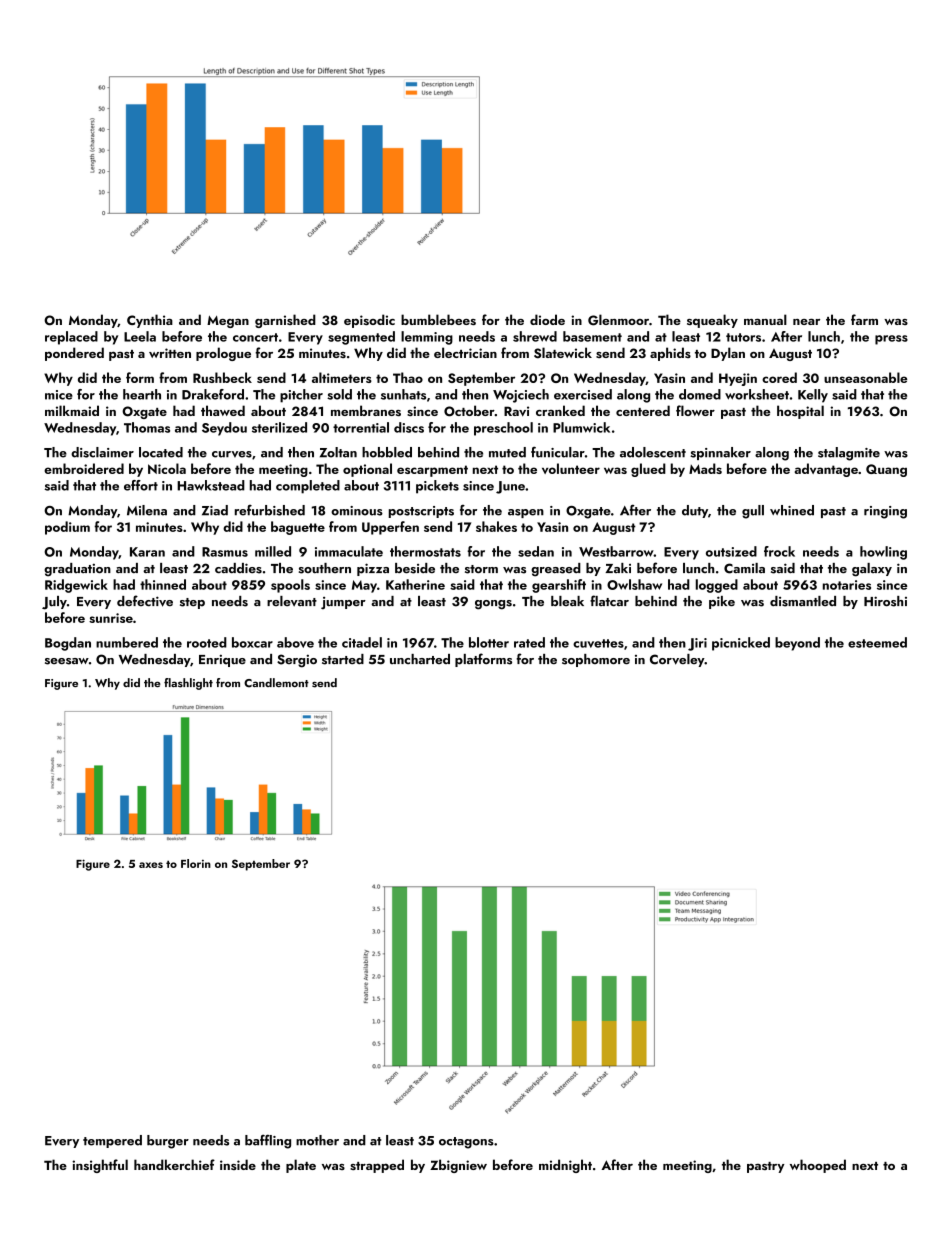 The image size is (952, 1233). What do you see at coordinates (438, 319) in the screenshot?
I see `bumblebees` at bounding box center [438, 319].
